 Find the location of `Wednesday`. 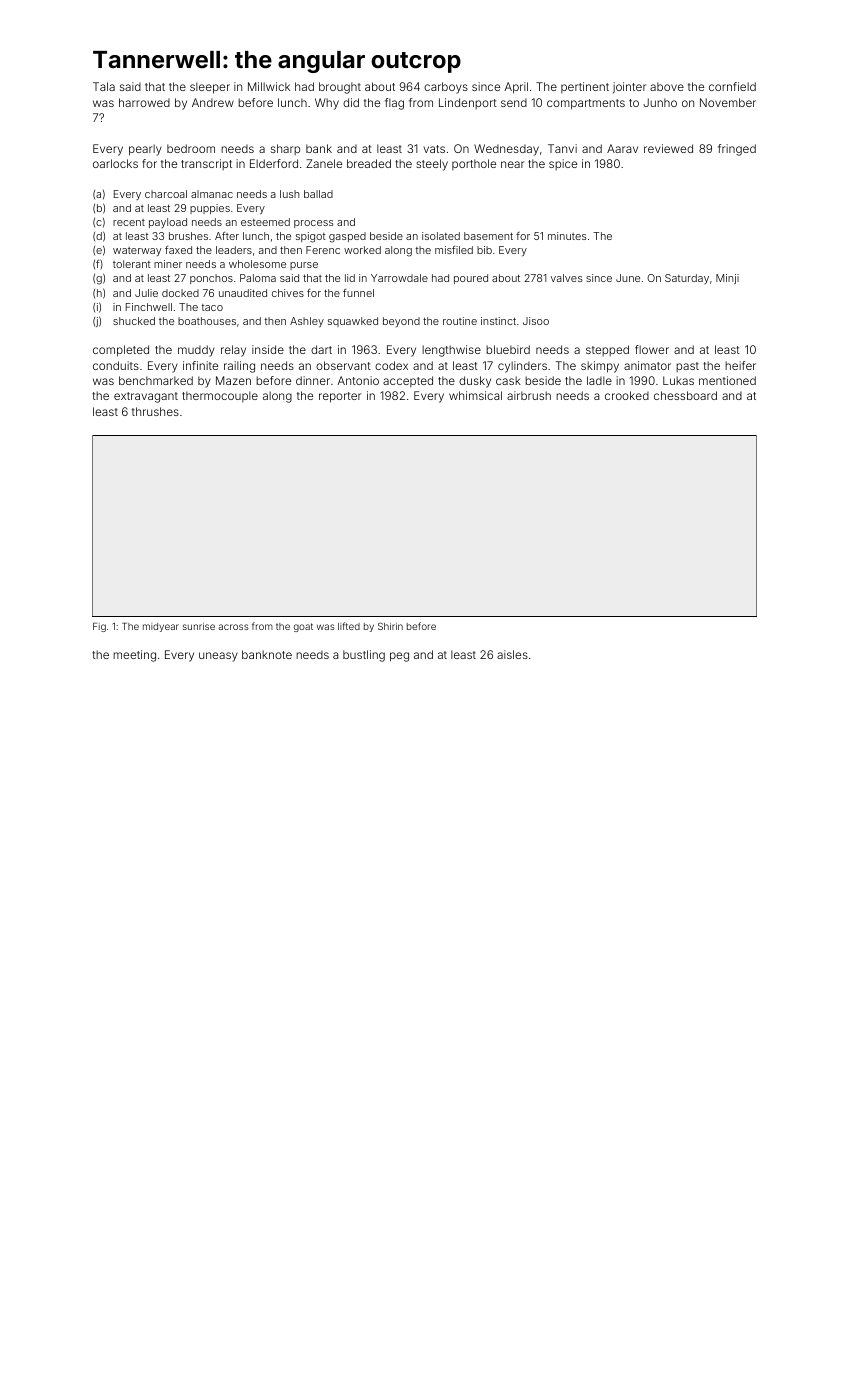

Wednesday is located at coordinates (506, 150).
